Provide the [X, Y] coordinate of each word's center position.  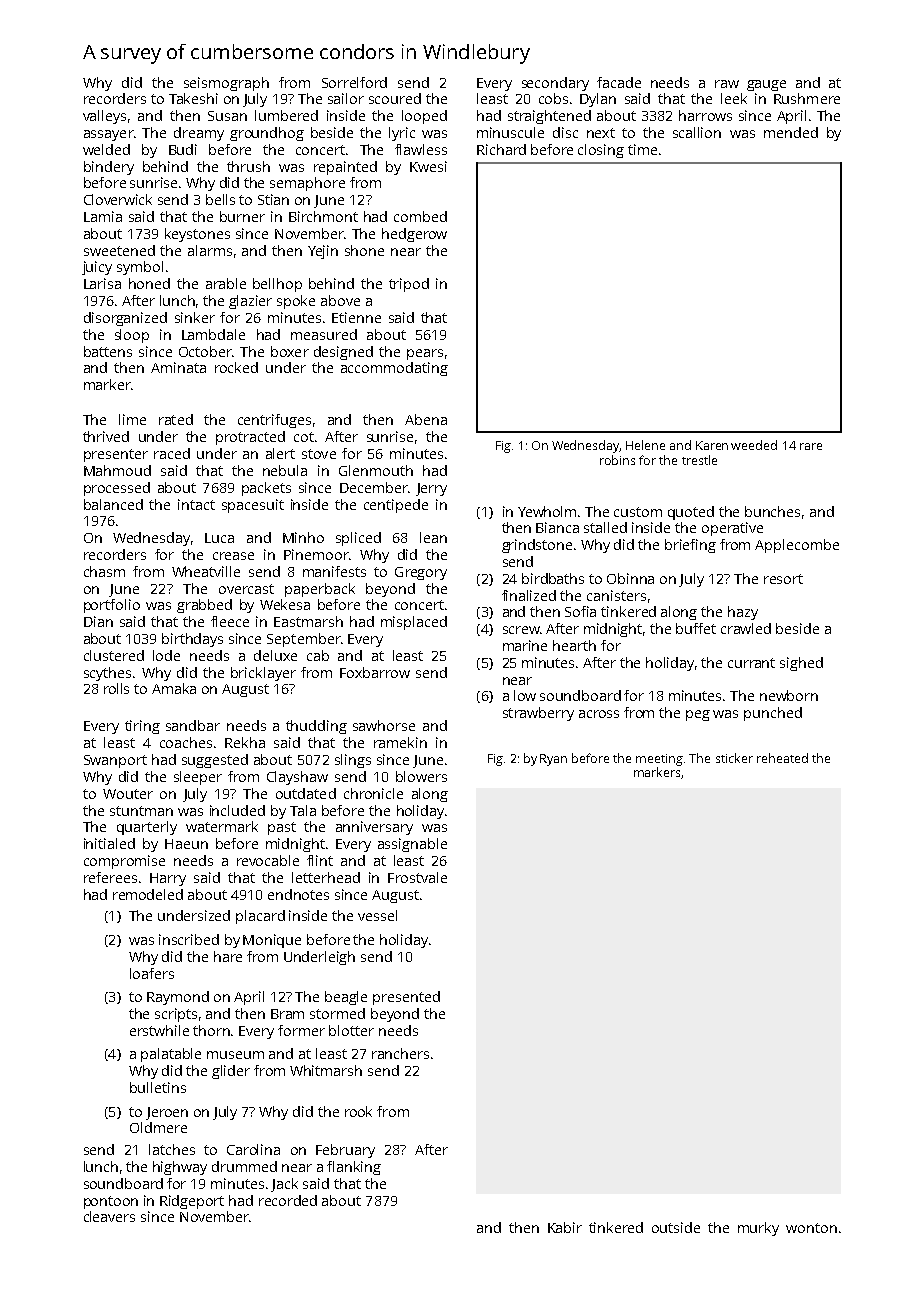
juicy [97, 268]
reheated [782, 758]
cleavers [109, 1216]
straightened [549, 117]
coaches [186, 742]
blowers [421, 776]
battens [108, 351]
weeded [754, 445]
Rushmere [807, 98]
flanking [354, 1168]
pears [425, 354]
